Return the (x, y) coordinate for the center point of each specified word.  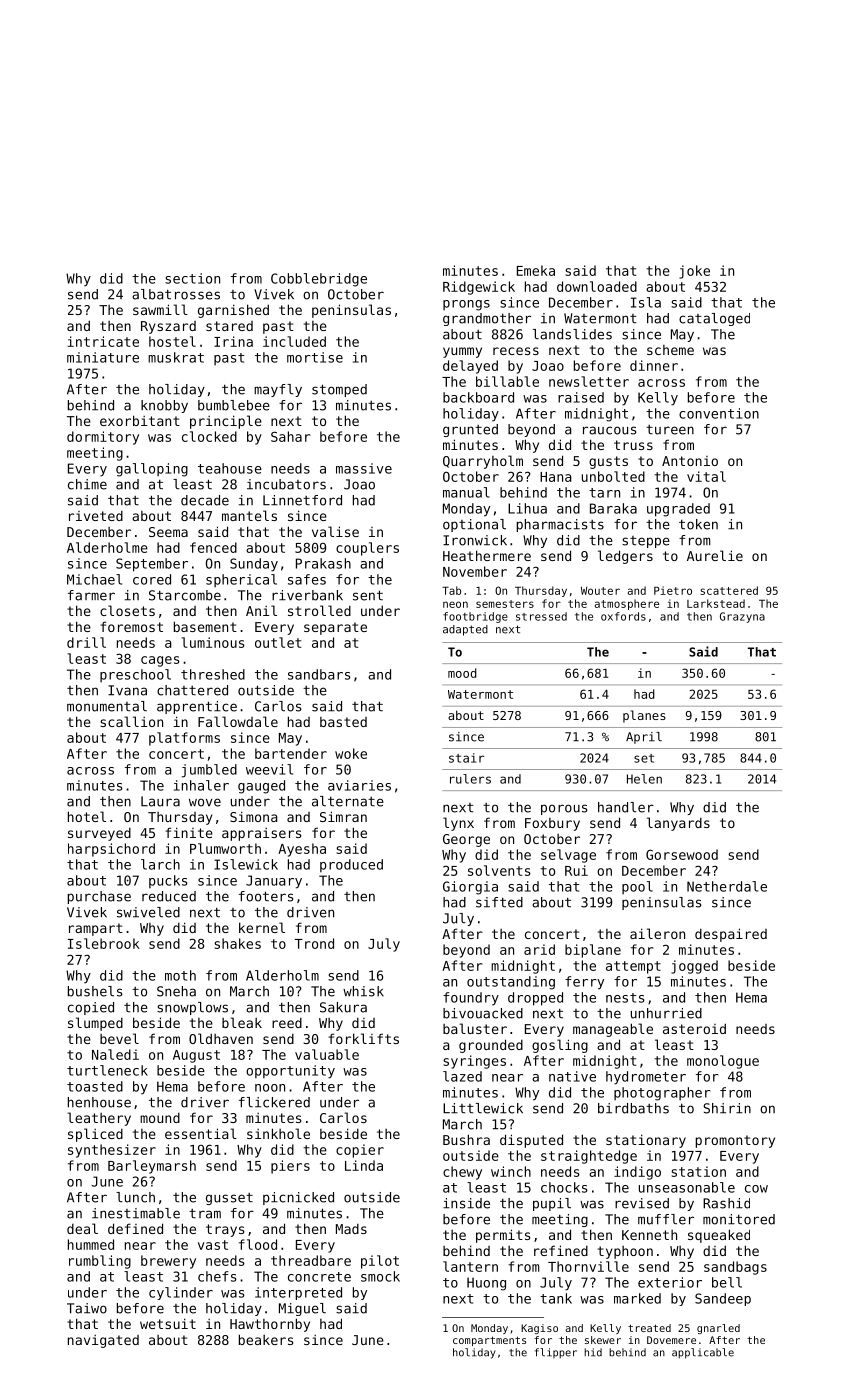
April (644, 738)
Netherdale (727, 886)
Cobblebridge (319, 280)
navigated (103, 1341)
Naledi (115, 1054)
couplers (367, 549)
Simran (343, 816)
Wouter (600, 591)
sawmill (160, 309)
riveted (96, 516)
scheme (670, 350)
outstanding (511, 983)
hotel (87, 816)
